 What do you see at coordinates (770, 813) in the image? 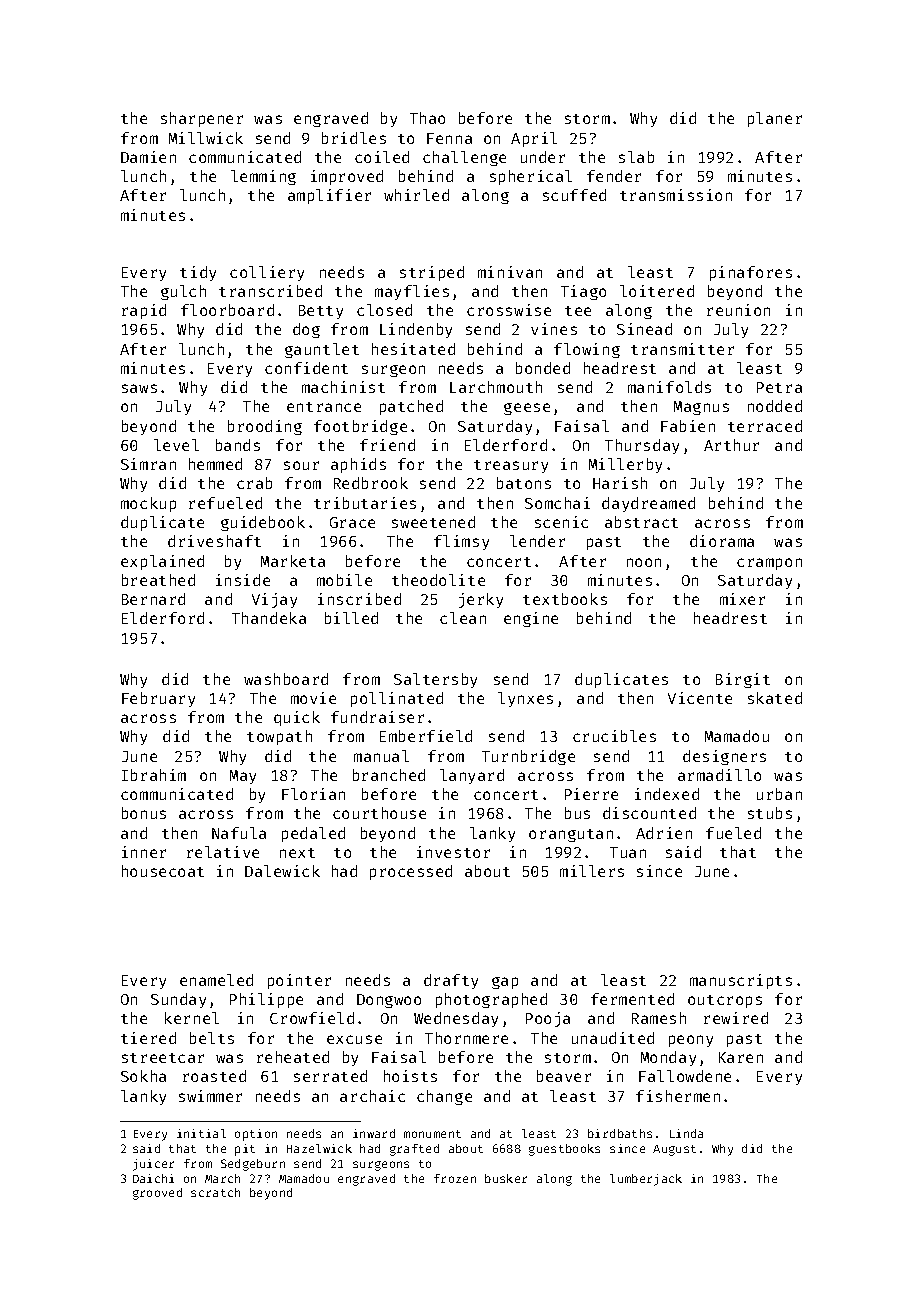
I see `stubs` at bounding box center [770, 813].
